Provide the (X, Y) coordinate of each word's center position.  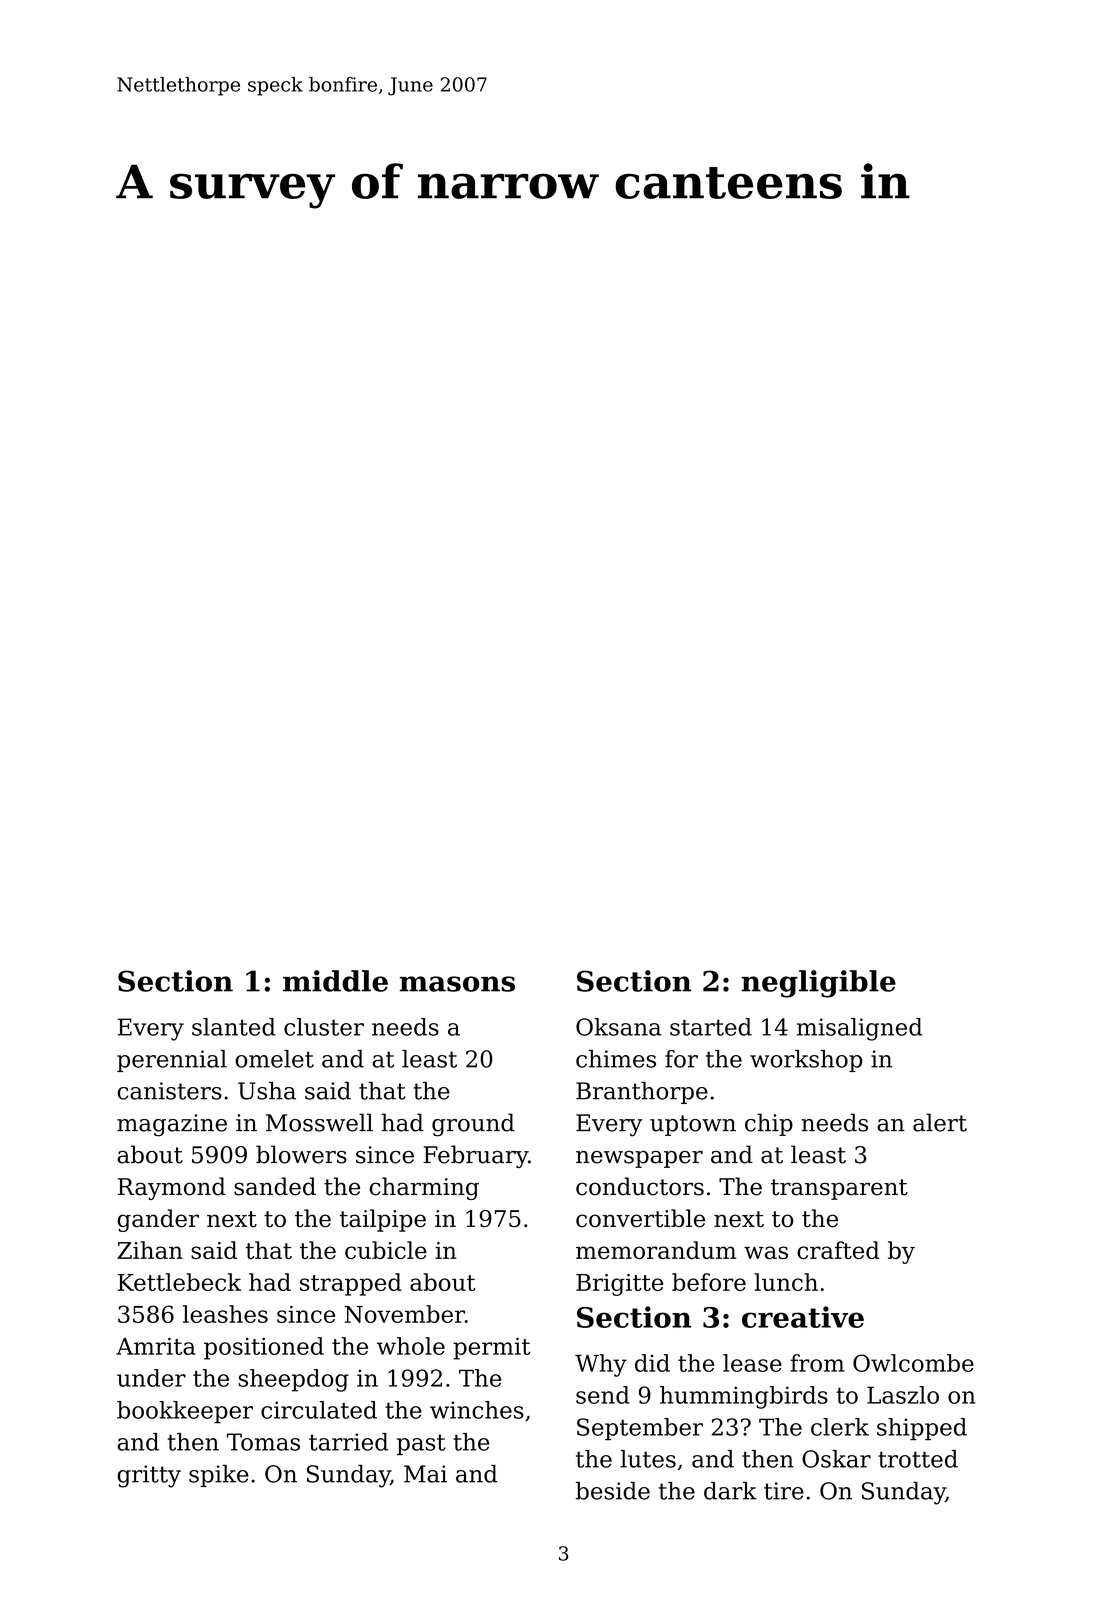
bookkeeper (185, 1412)
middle (335, 981)
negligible (818, 984)
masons (457, 984)
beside (613, 1491)
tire (784, 1491)
